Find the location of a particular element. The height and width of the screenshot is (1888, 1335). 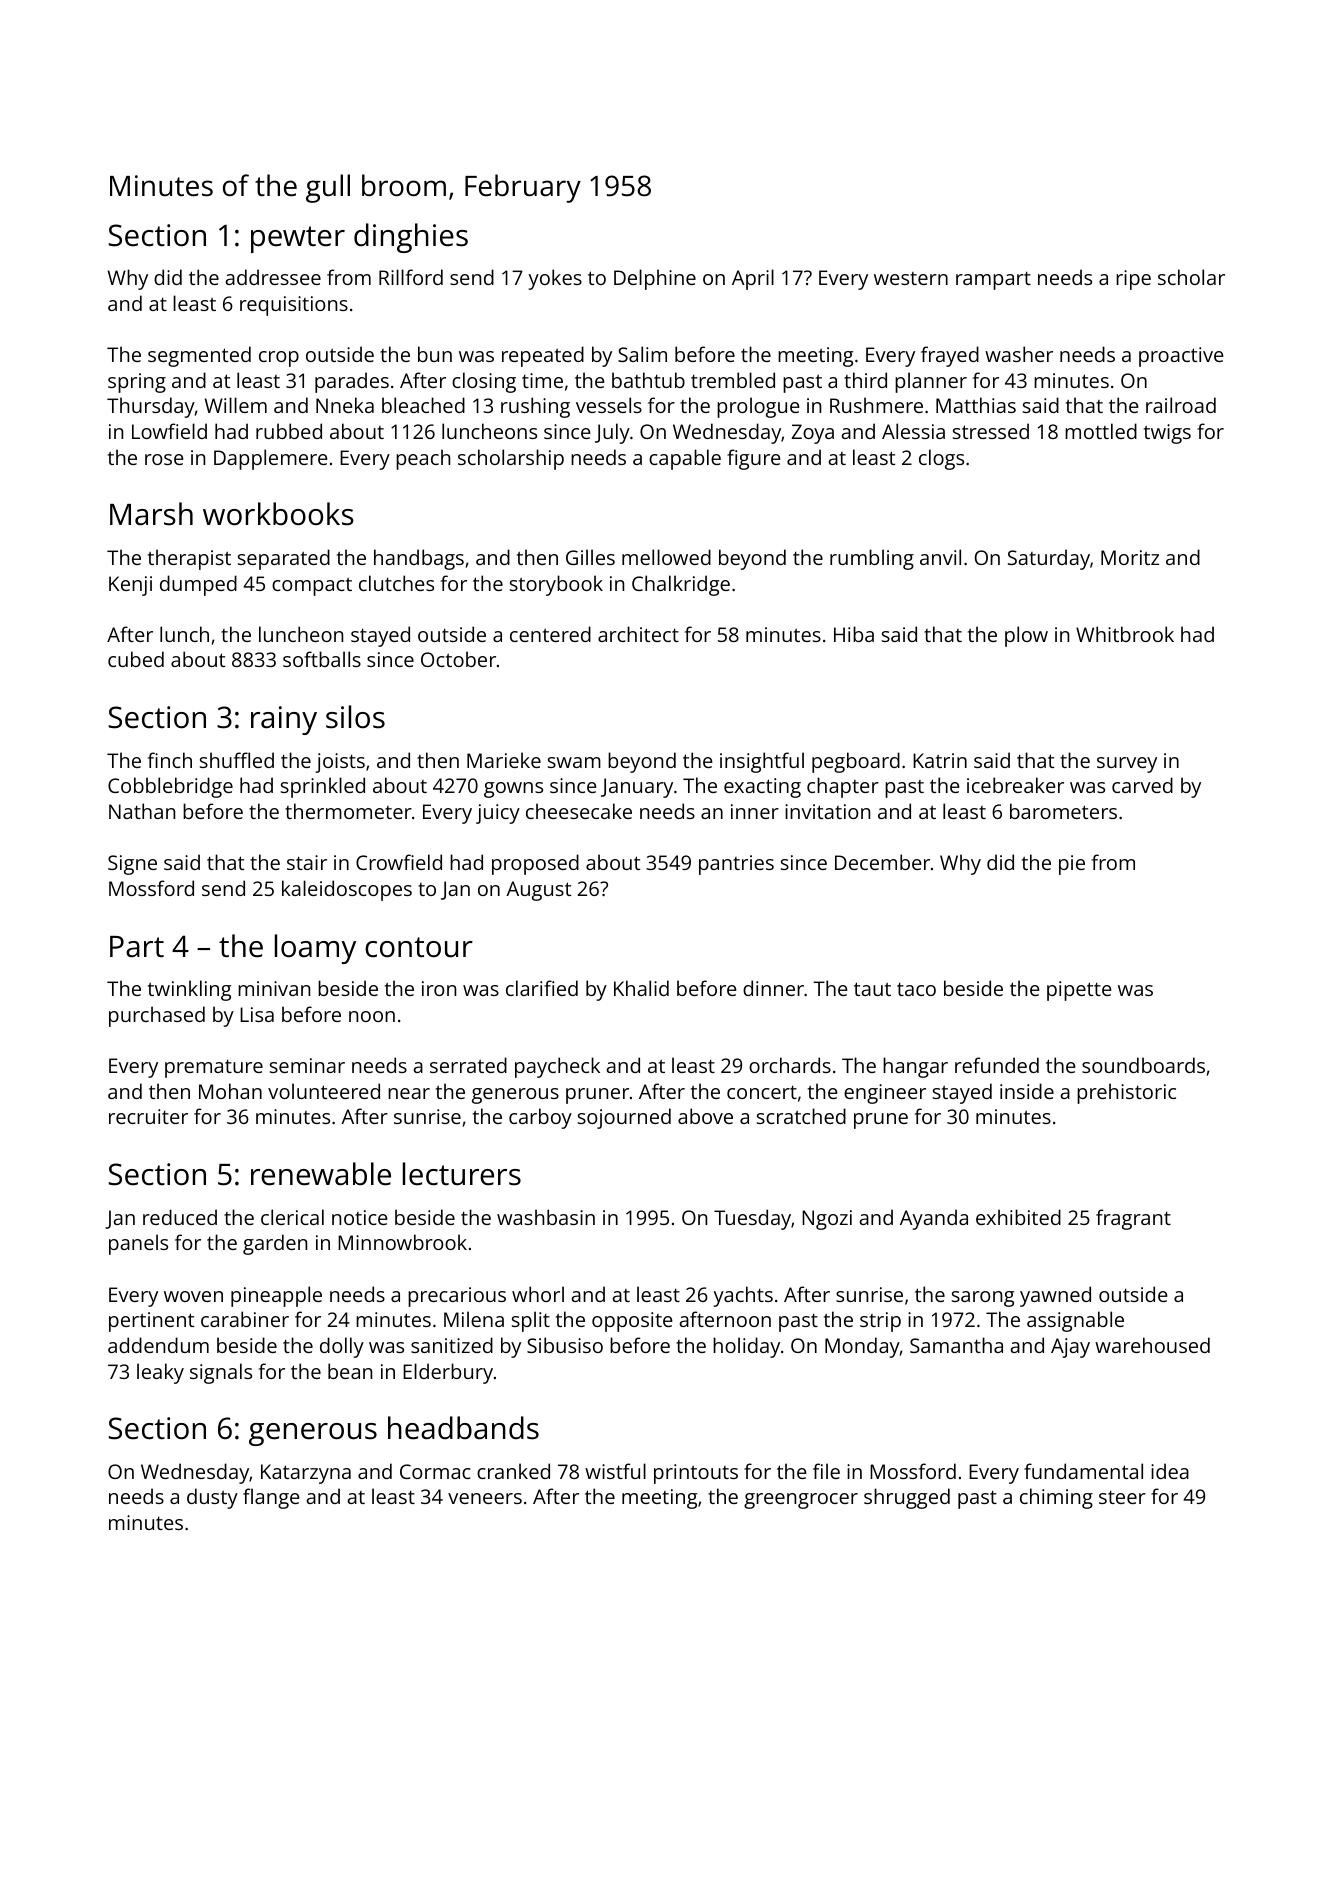

Signe is located at coordinates (132, 865).
